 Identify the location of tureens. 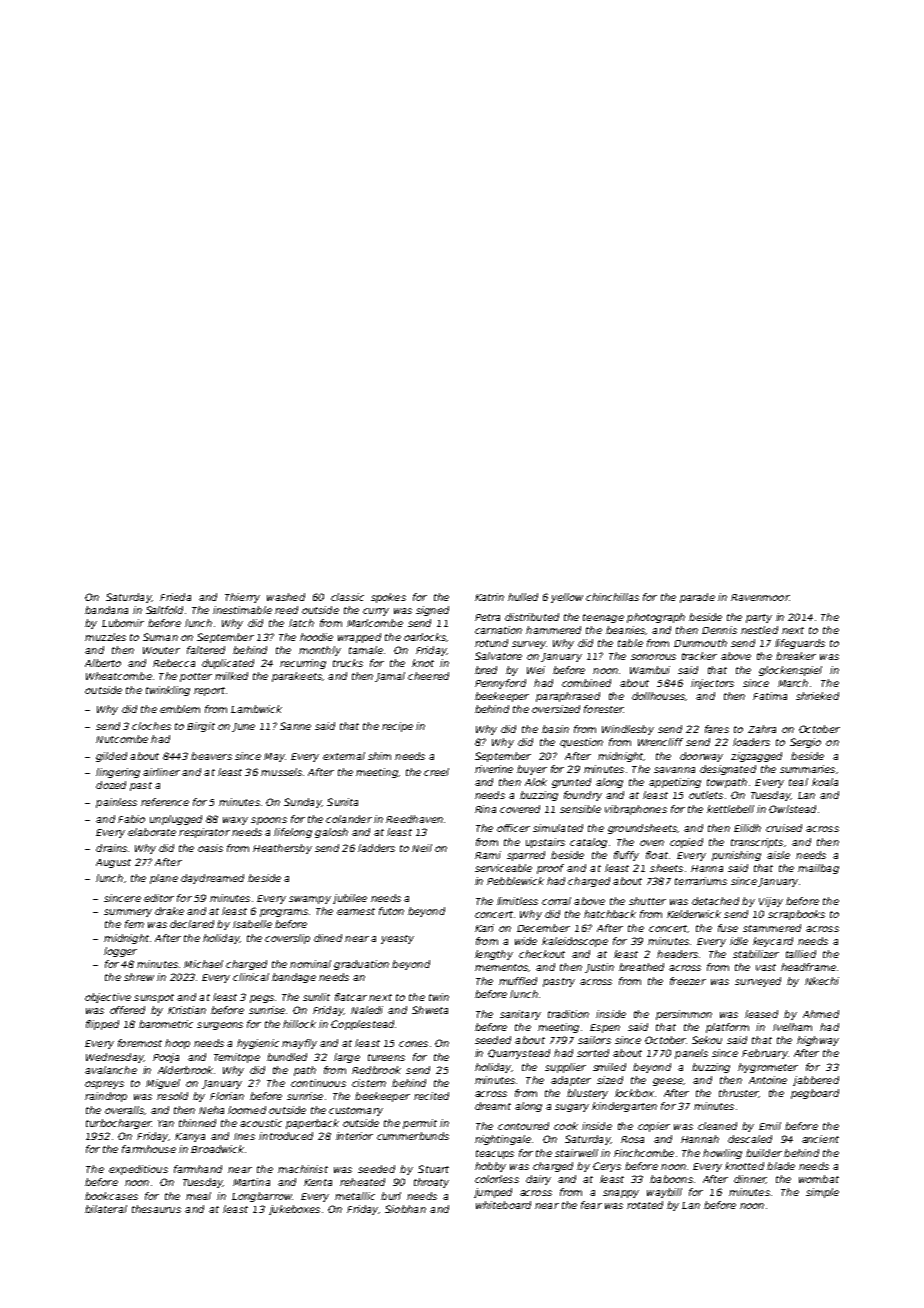
(386, 1057).
